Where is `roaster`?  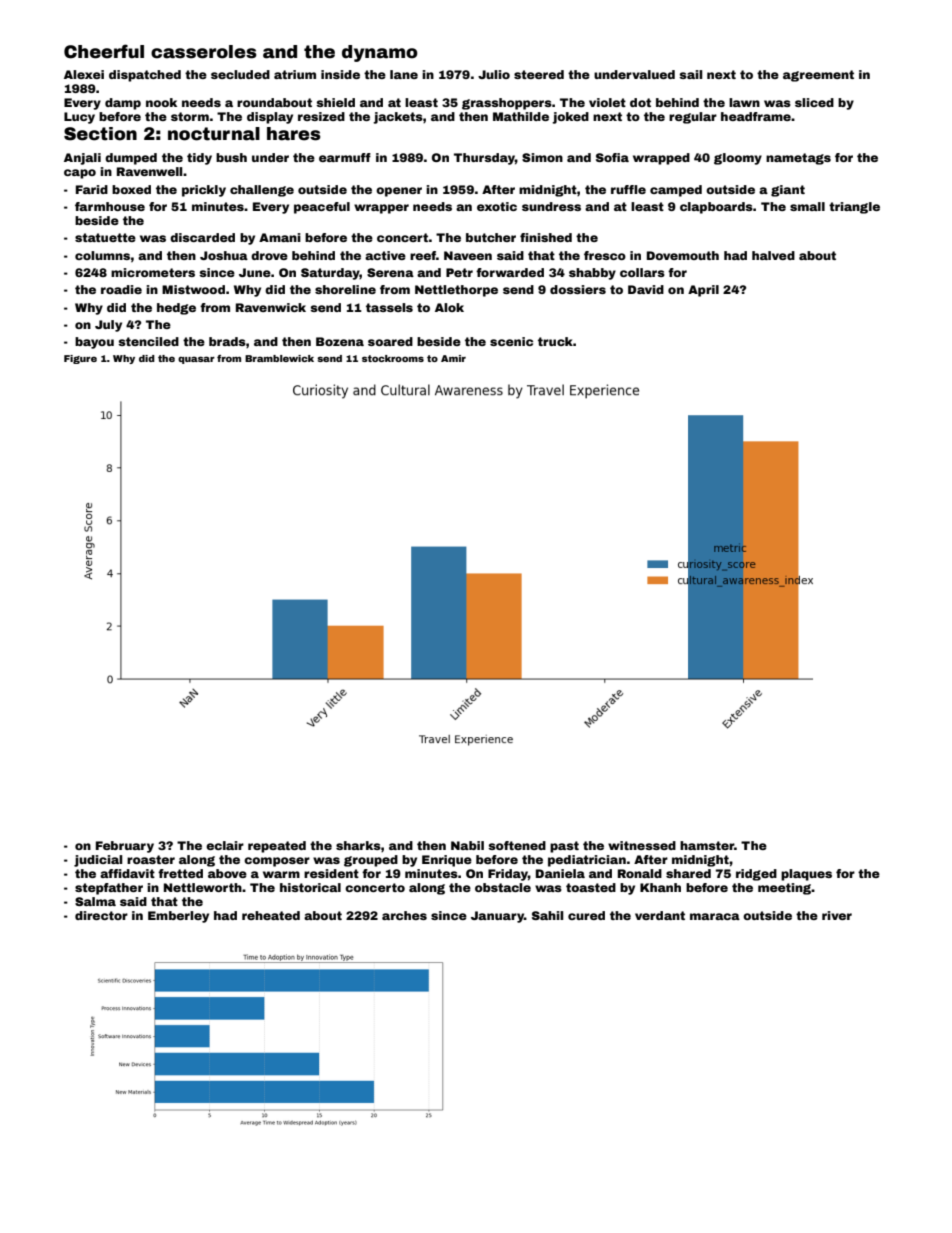
roaster is located at coordinates (151, 859).
